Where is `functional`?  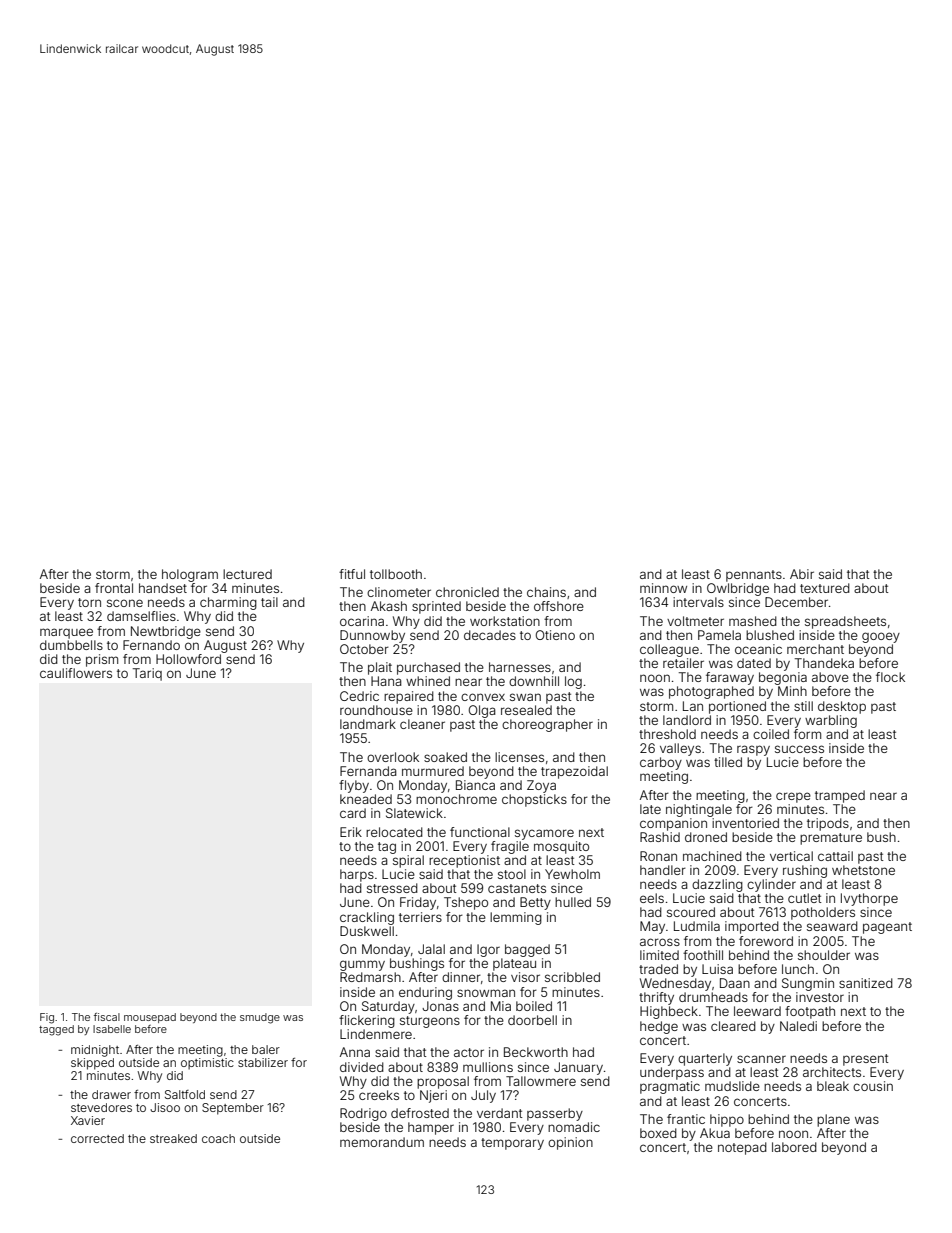 functional is located at coordinates (480, 832).
